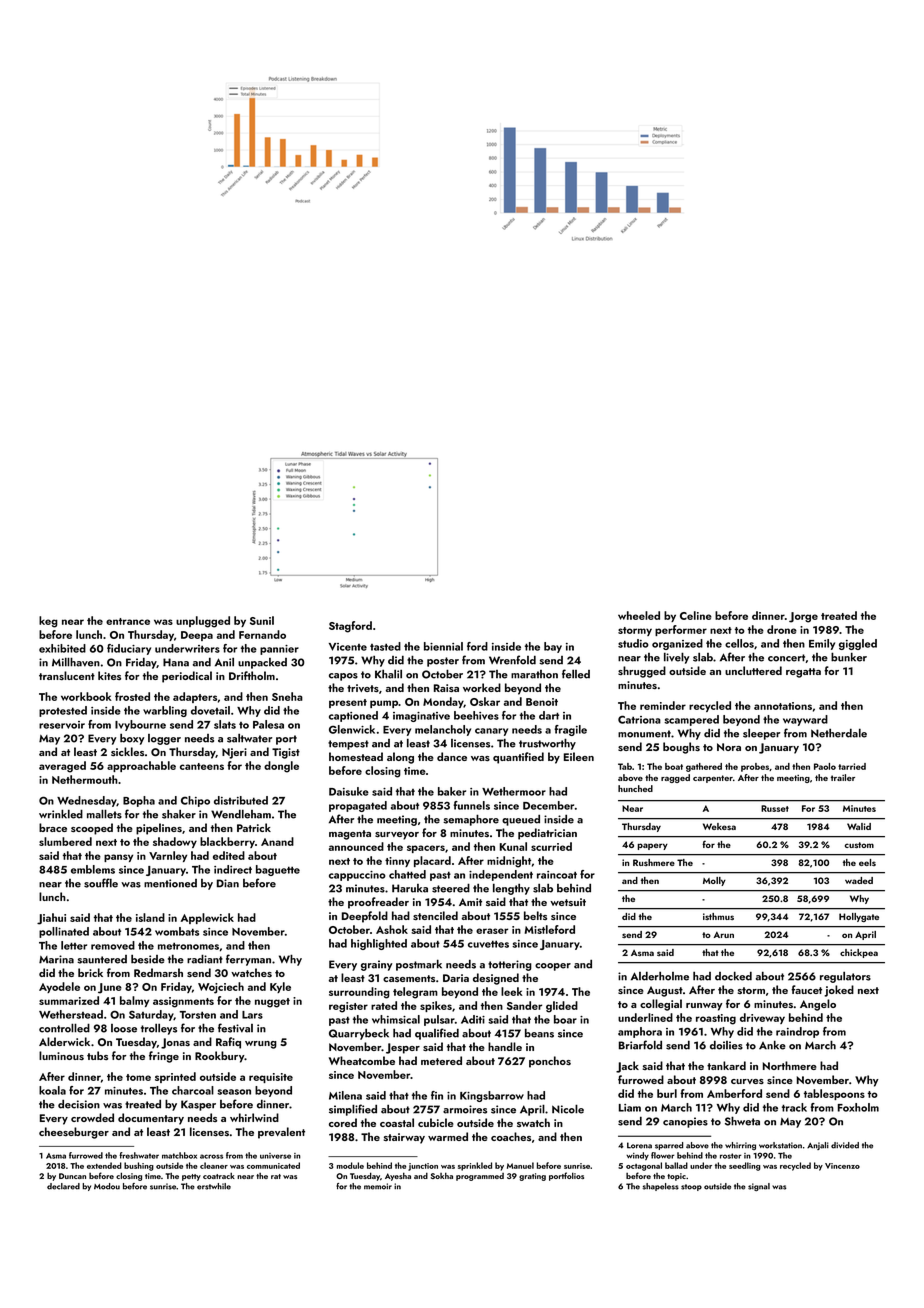 This screenshot has width=924, height=1308. What do you see at coordinates (691, 1187) in the screenshot?
I see `stoop` at bounding box center [691, 1187].
